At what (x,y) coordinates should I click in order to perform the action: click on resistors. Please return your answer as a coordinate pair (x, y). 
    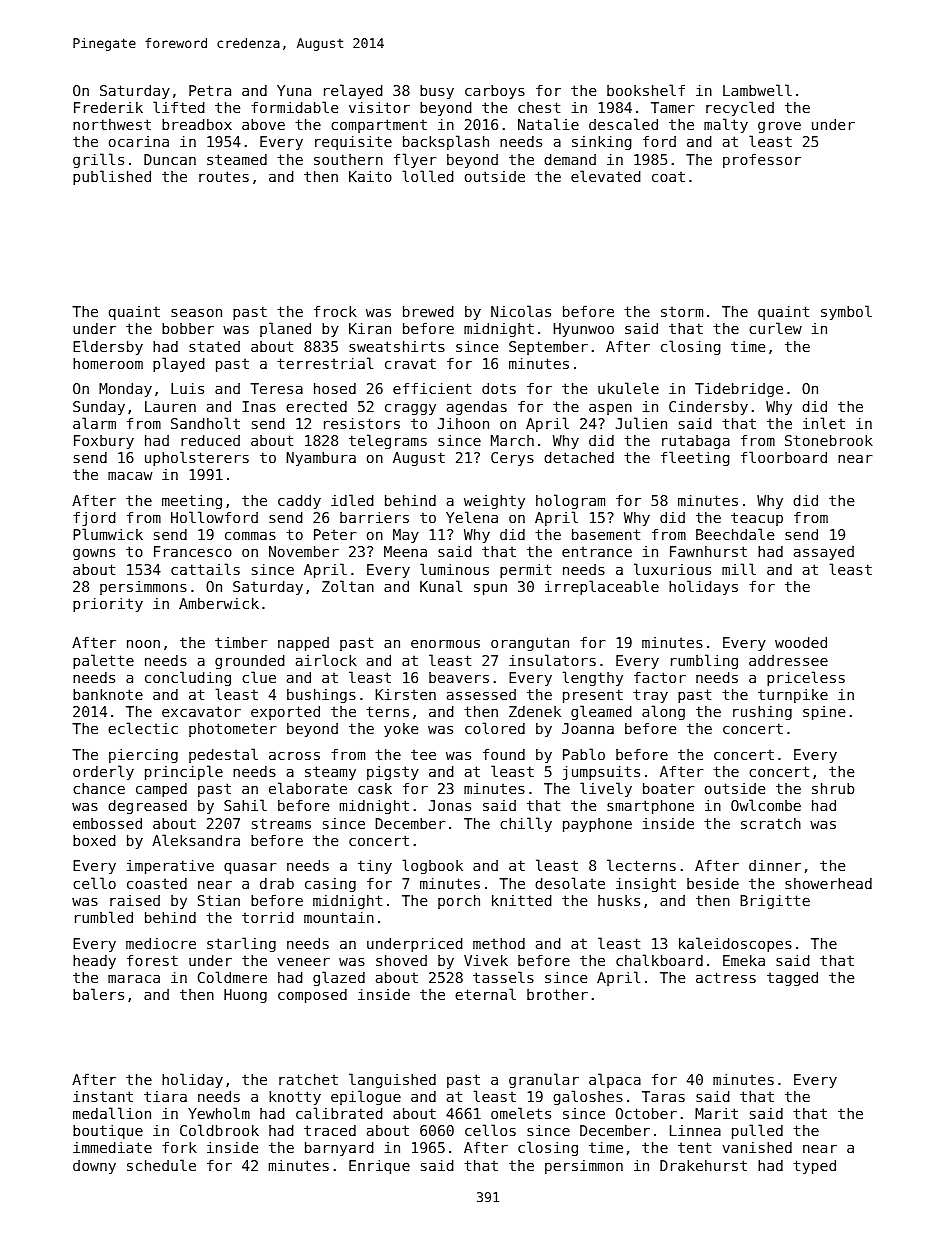
    Looking at the image, I should click on (362, 423).
